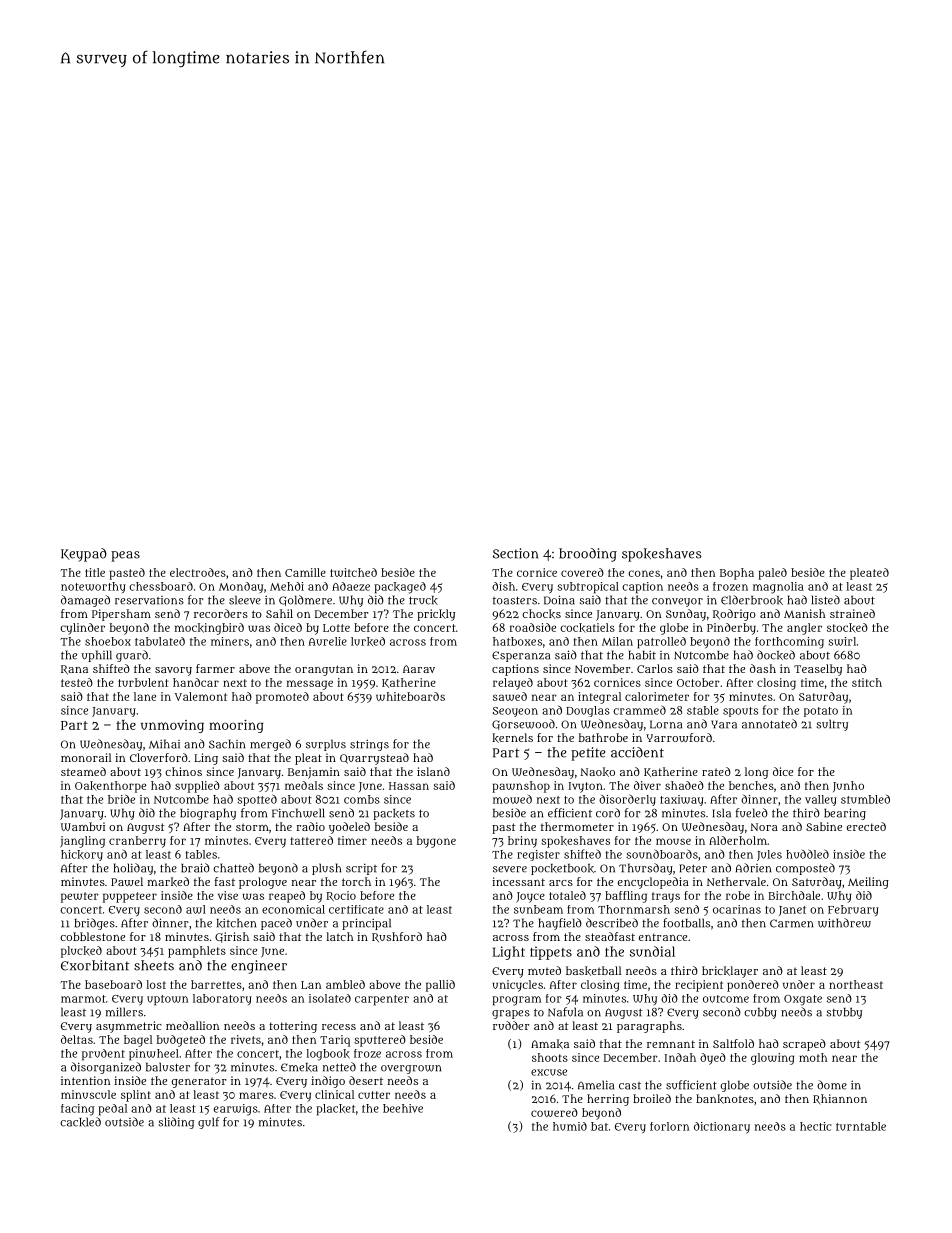  Describe the element at coordinates (772, 574) in the screenshot. I see `paled` at that location.
